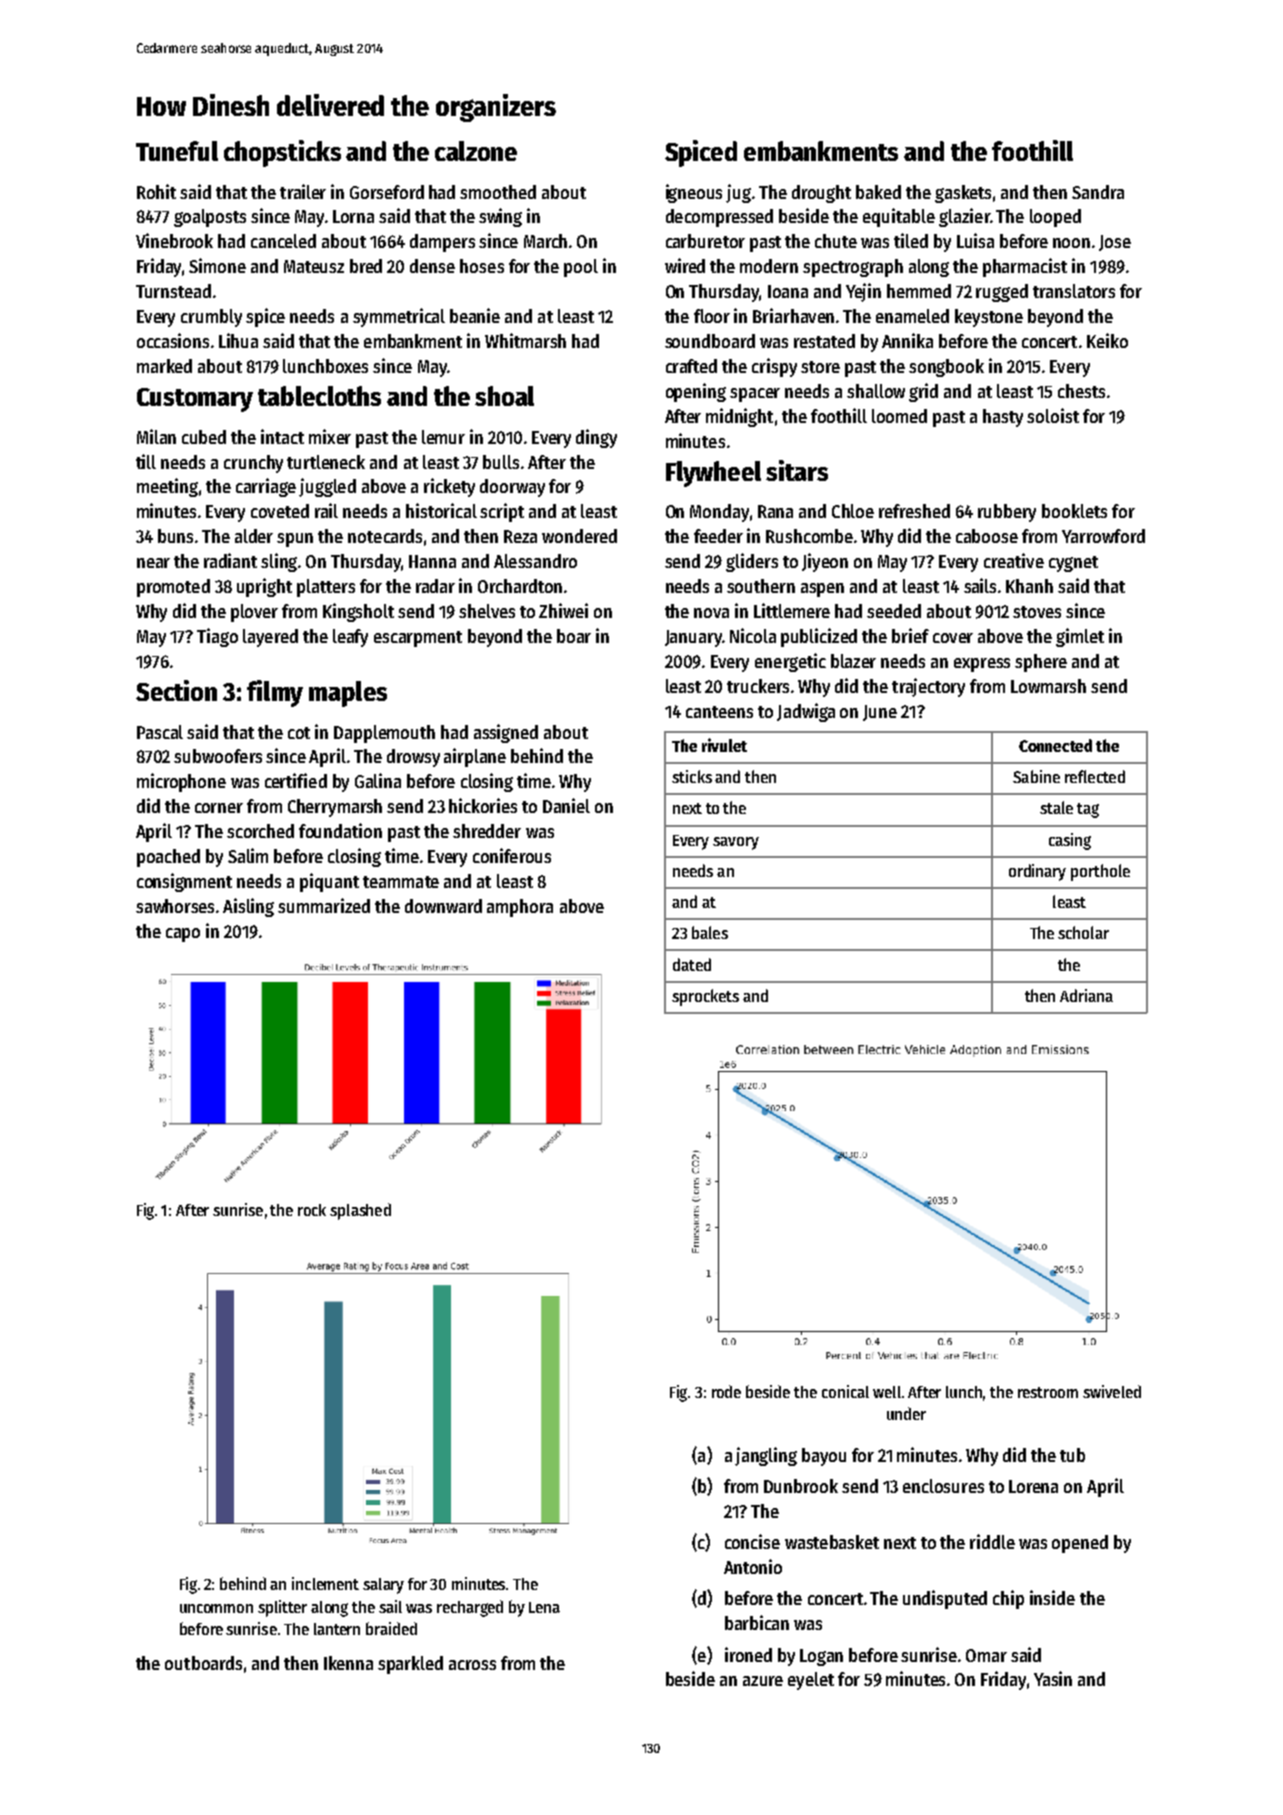 This document has width=1283, height=1815. I want to click on capo, so click(183, 935).
